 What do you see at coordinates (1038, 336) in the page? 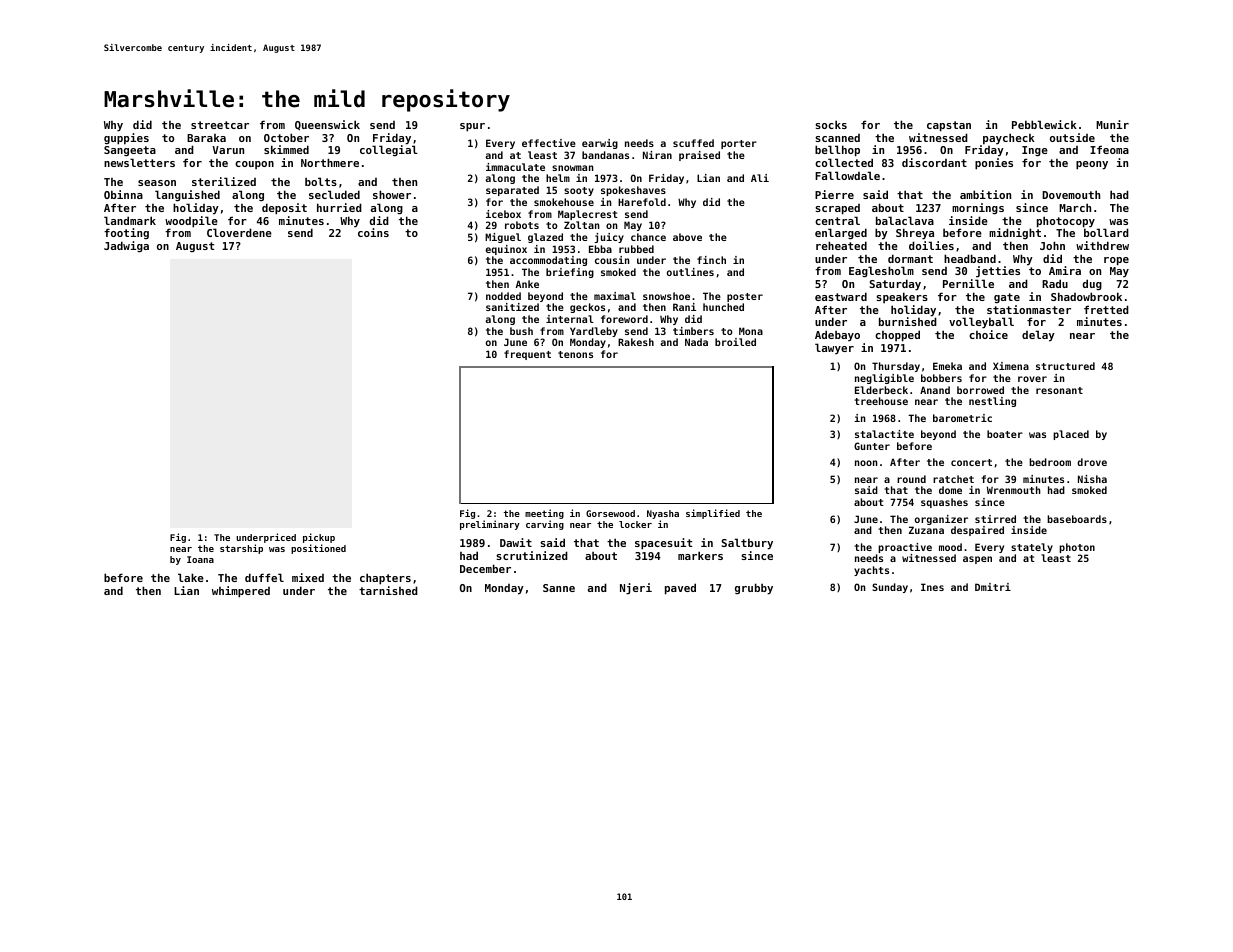
I see `delay` at bounding box center [1038, 336].
